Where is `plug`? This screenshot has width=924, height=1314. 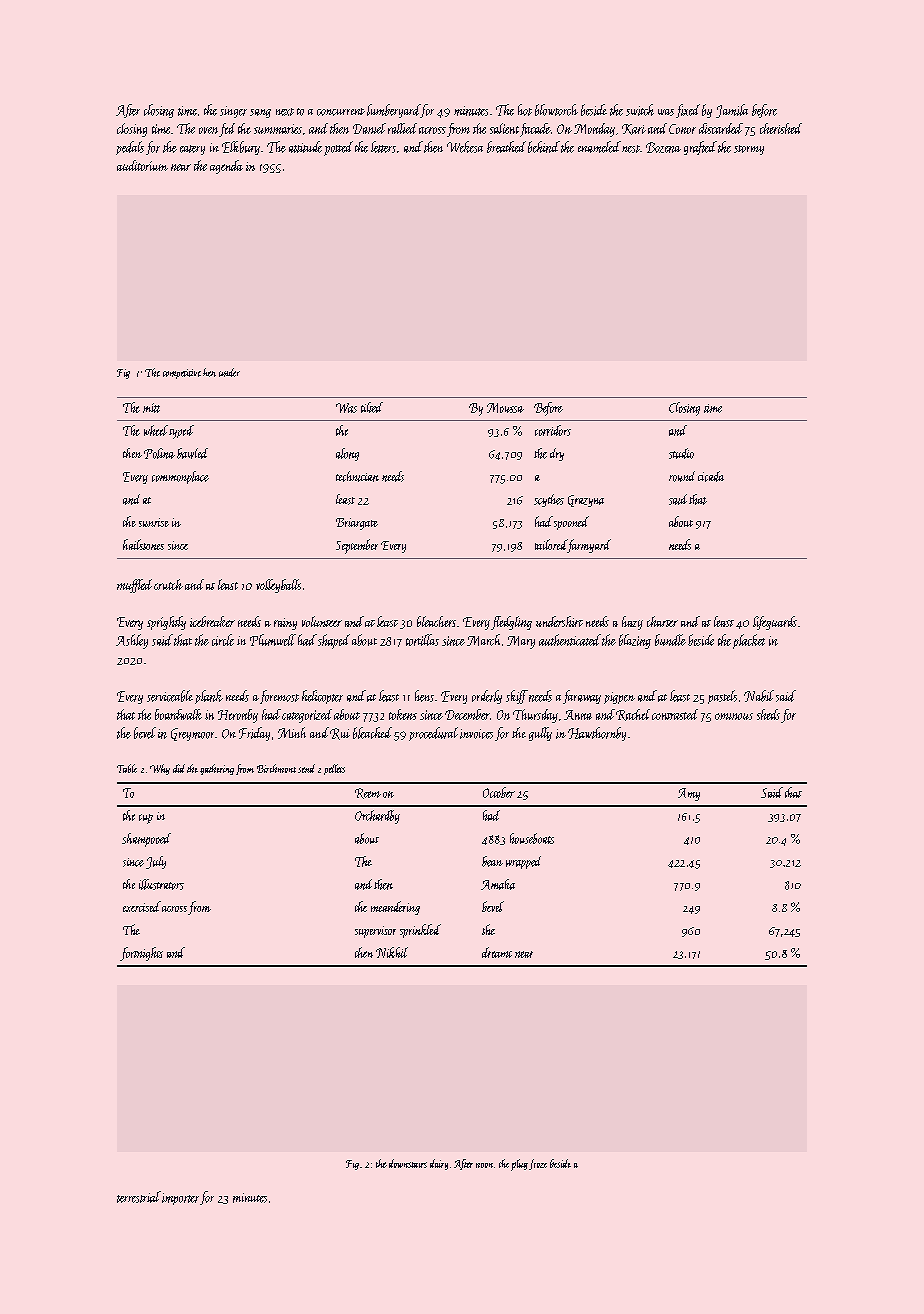 plug is located at coordinates (519, 1165).
